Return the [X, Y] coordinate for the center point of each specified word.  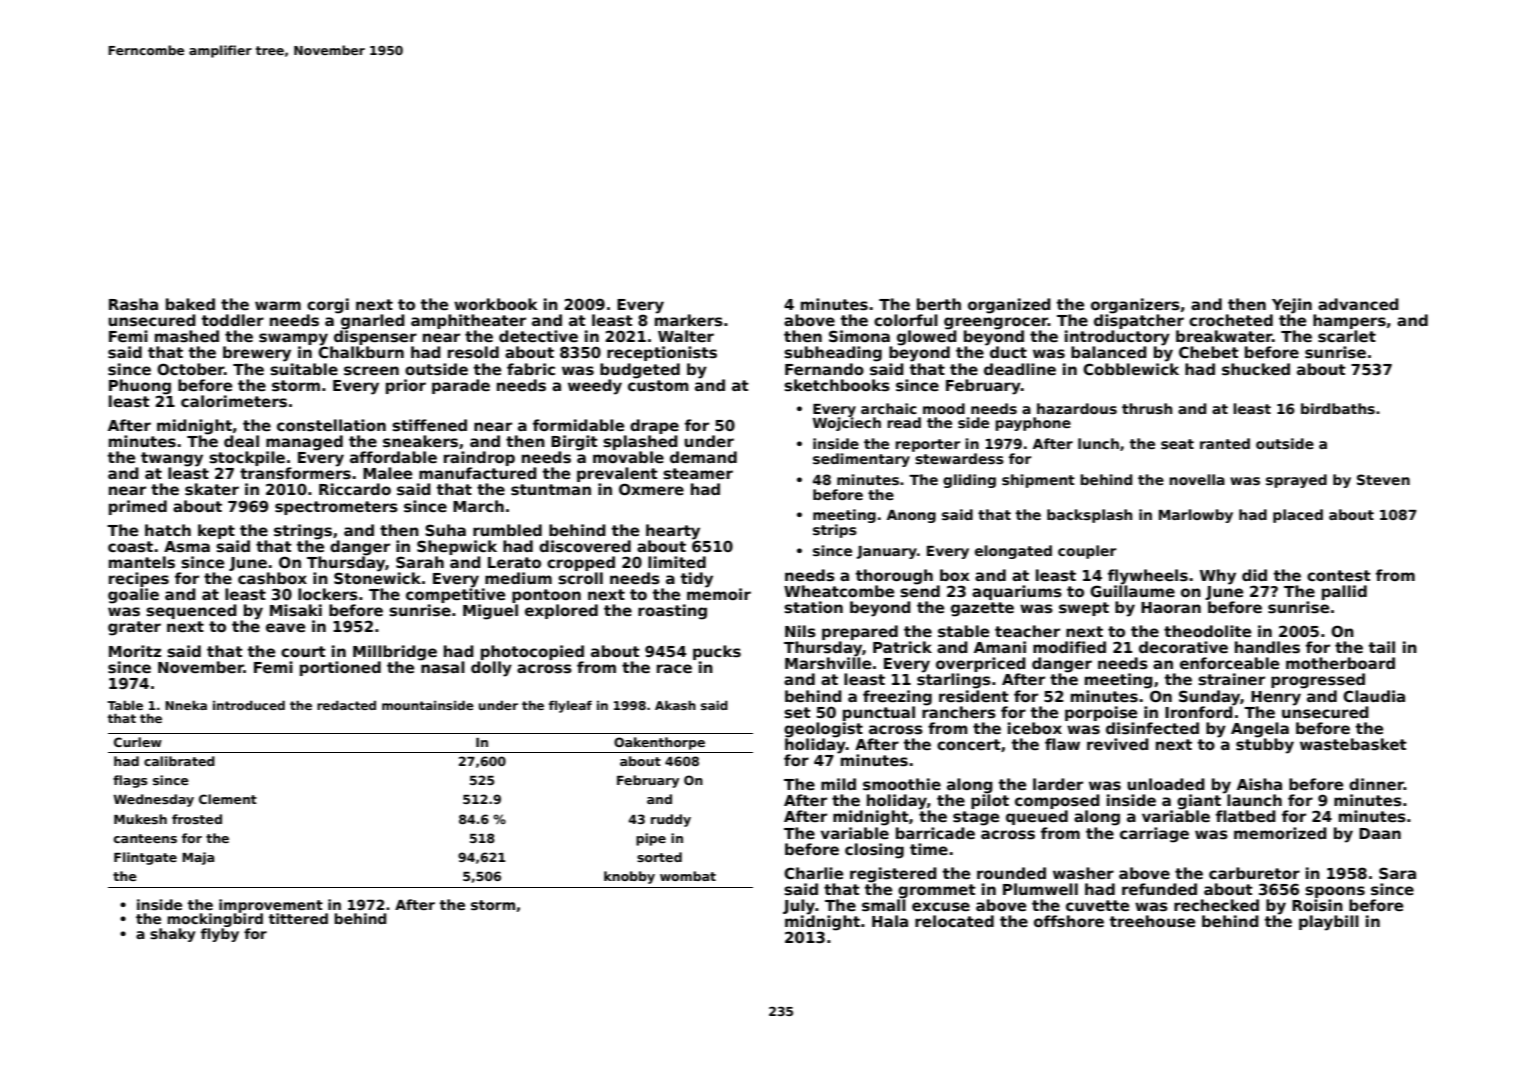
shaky [172, 935]
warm [278, 305]
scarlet [1347, 336]
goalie [133, 596]
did [1254, 575]
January [887, 552]
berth [939, 304]
